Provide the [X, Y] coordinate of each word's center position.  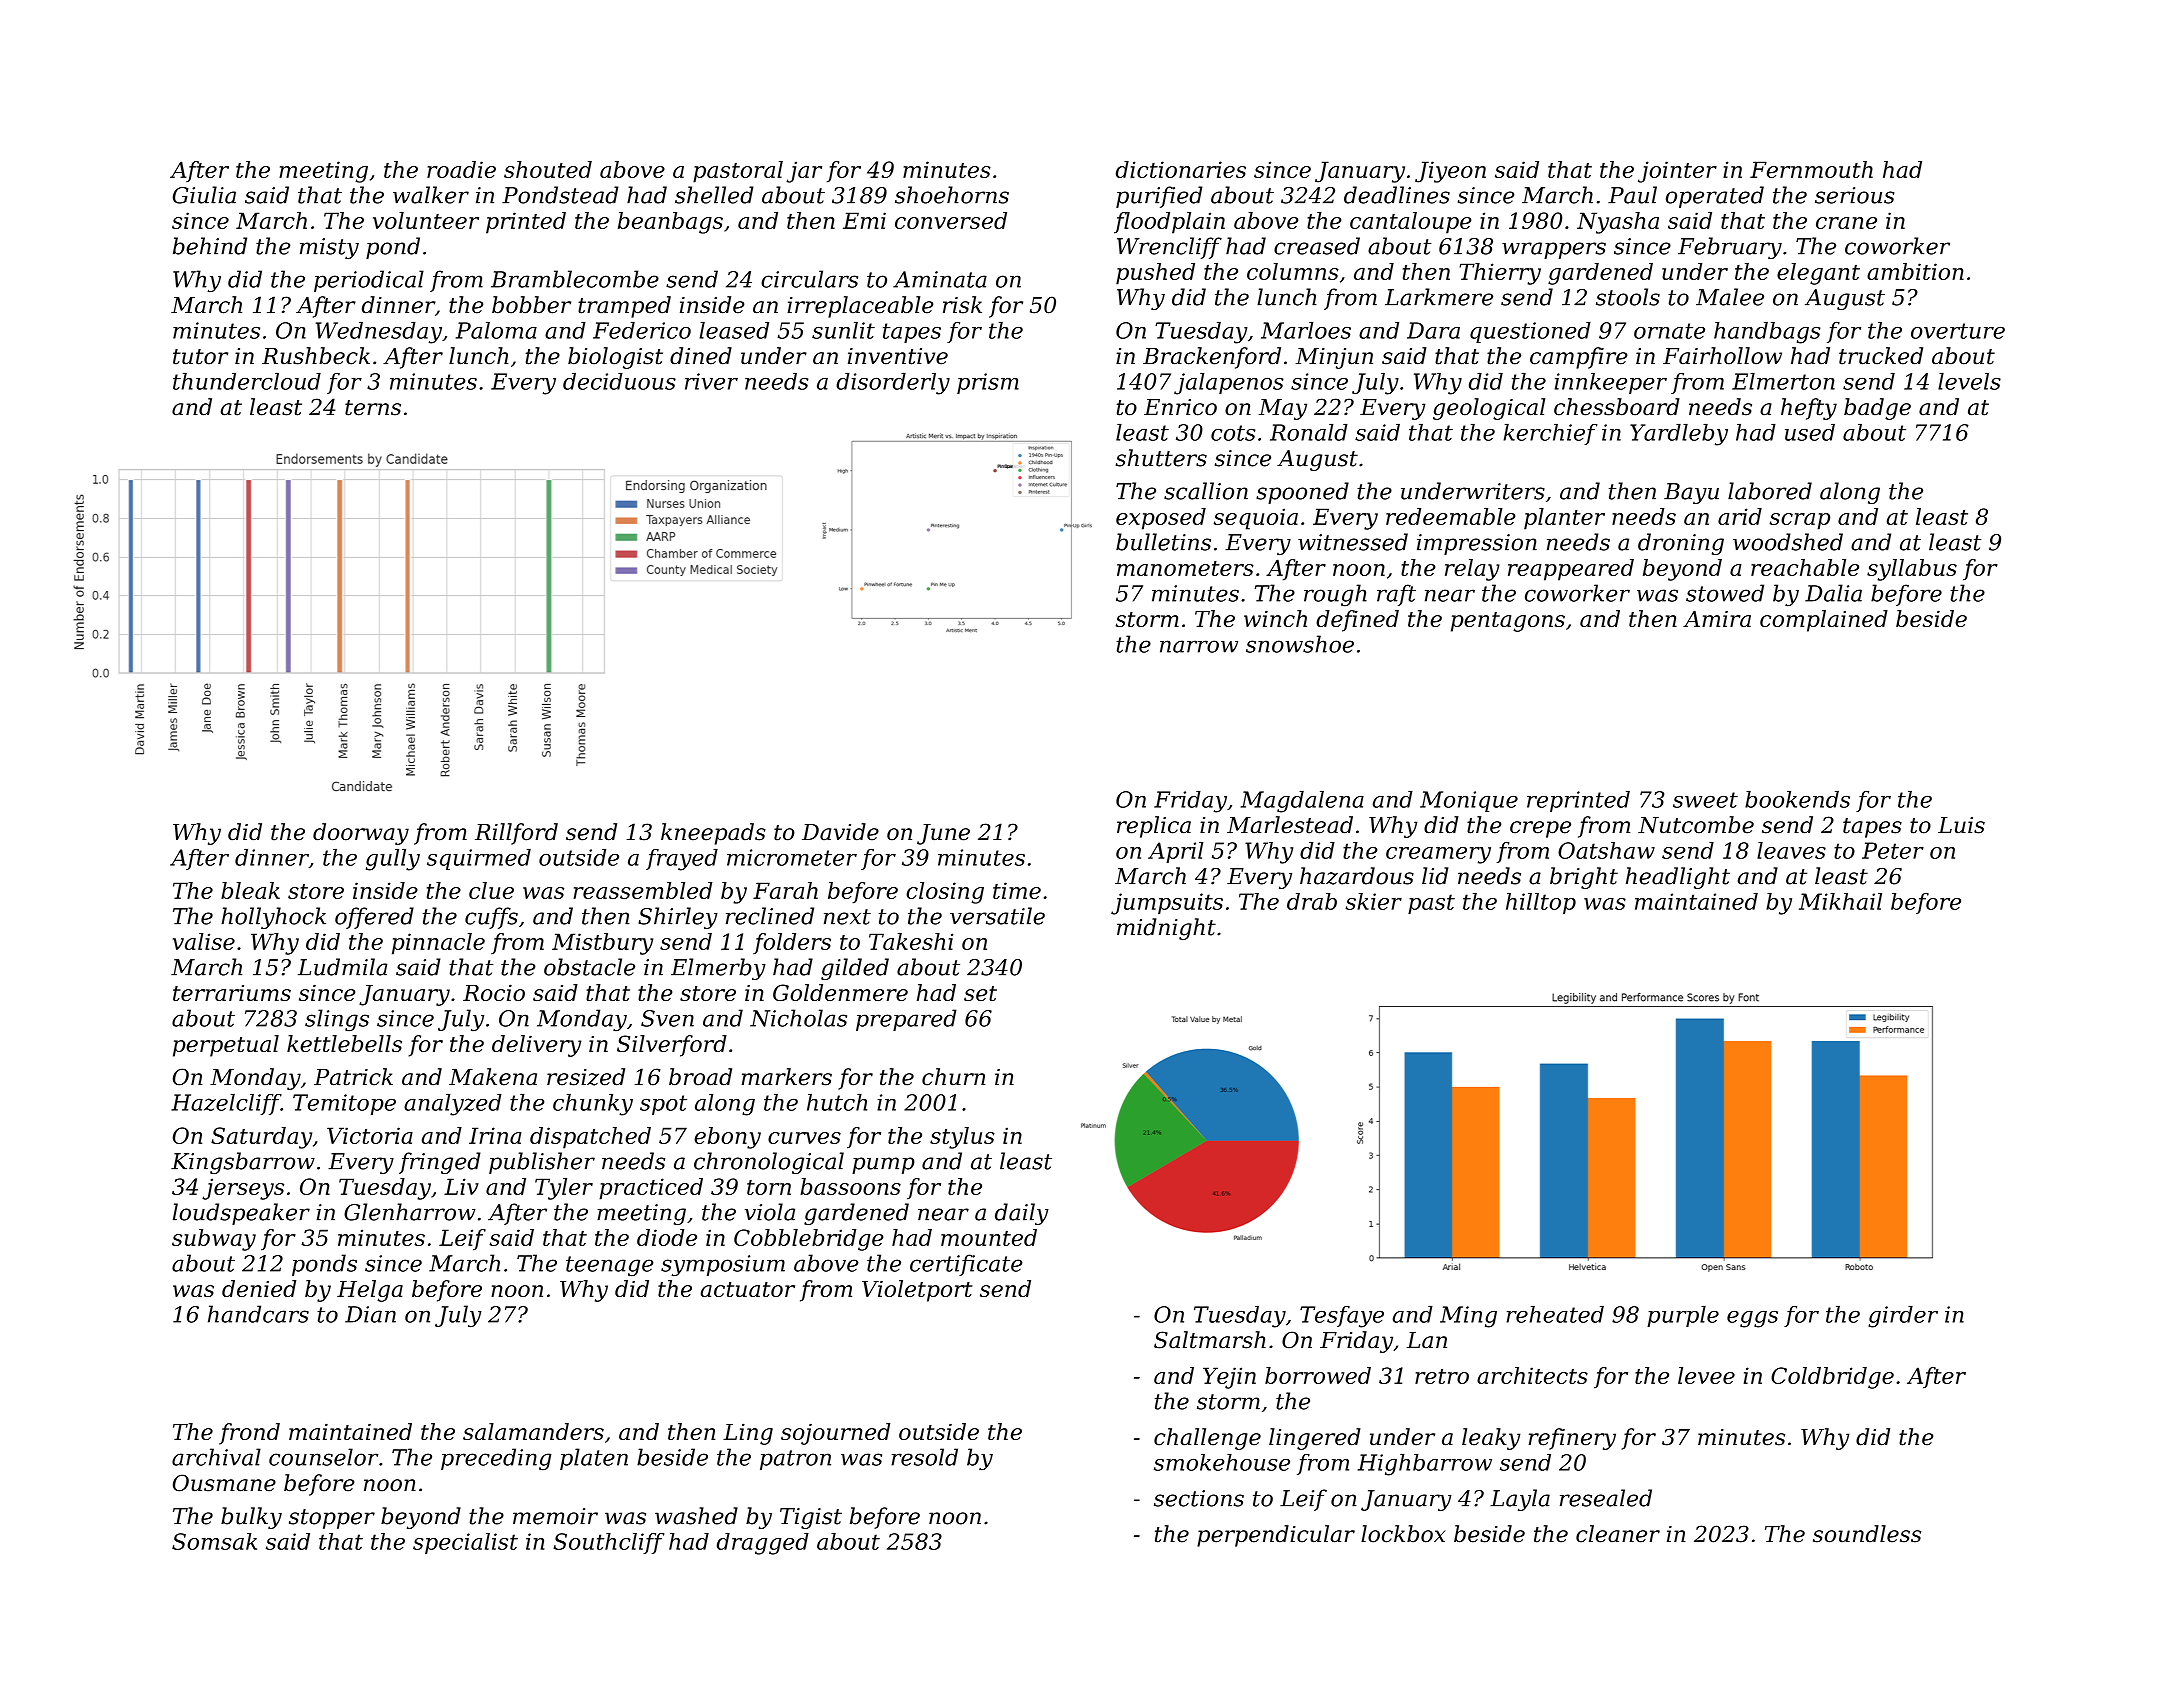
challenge [1207, 1439]
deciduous [619, 381]
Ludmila [343, 967]
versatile [997, 916]
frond [249, 1434]
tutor [200, 357]
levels [1969, 381]
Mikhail [1840, 901]
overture [1958, 331]
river [711, 381]
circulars [809, 279]
